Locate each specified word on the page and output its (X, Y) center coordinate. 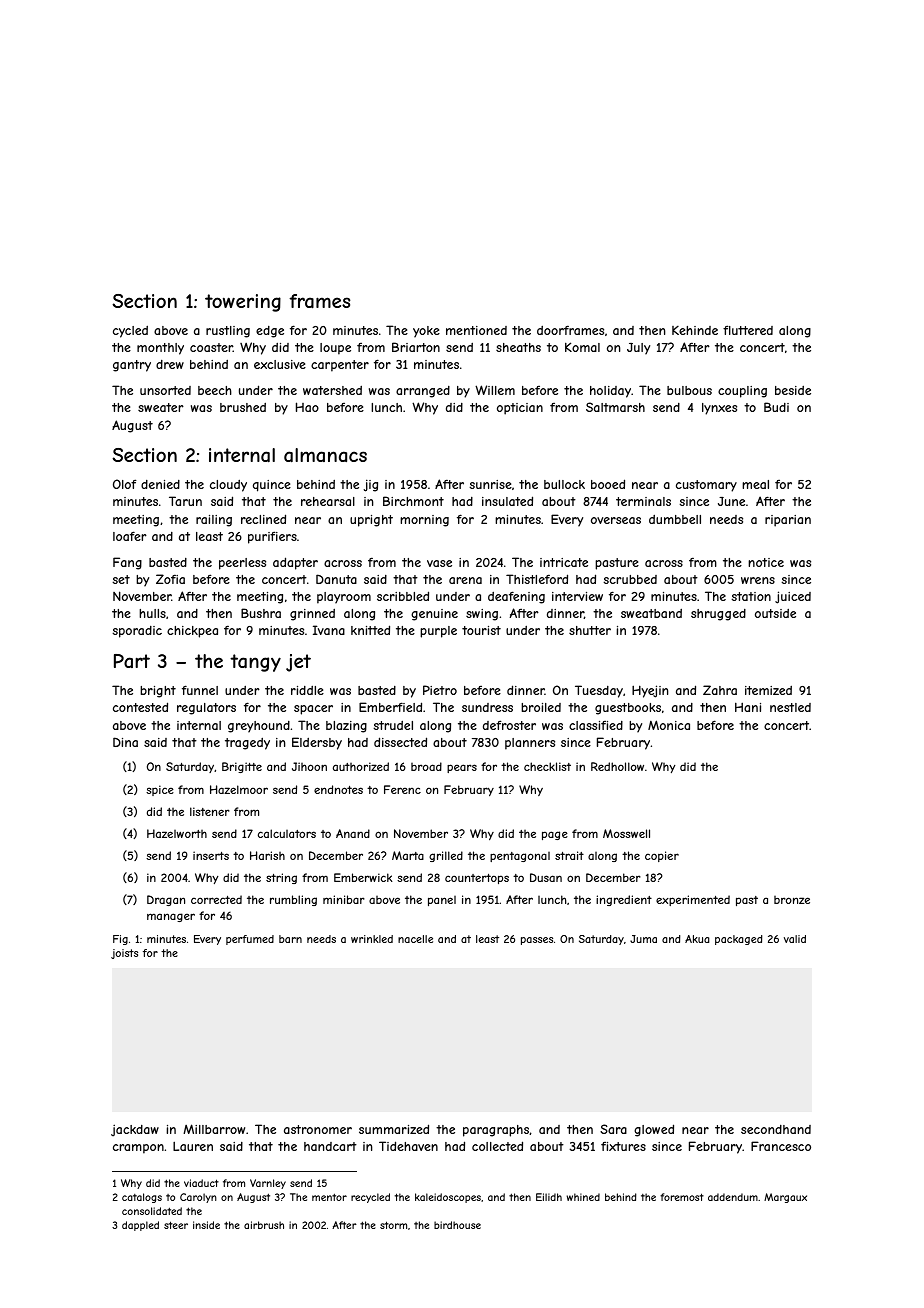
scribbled (403, 596)
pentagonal (520, 857)
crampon (138, 1149)
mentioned (476, 330)
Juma (643, 939)
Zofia (170, 579)
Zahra (720, 690)
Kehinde (695, 330)
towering (243, 303)
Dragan (166, 900)
